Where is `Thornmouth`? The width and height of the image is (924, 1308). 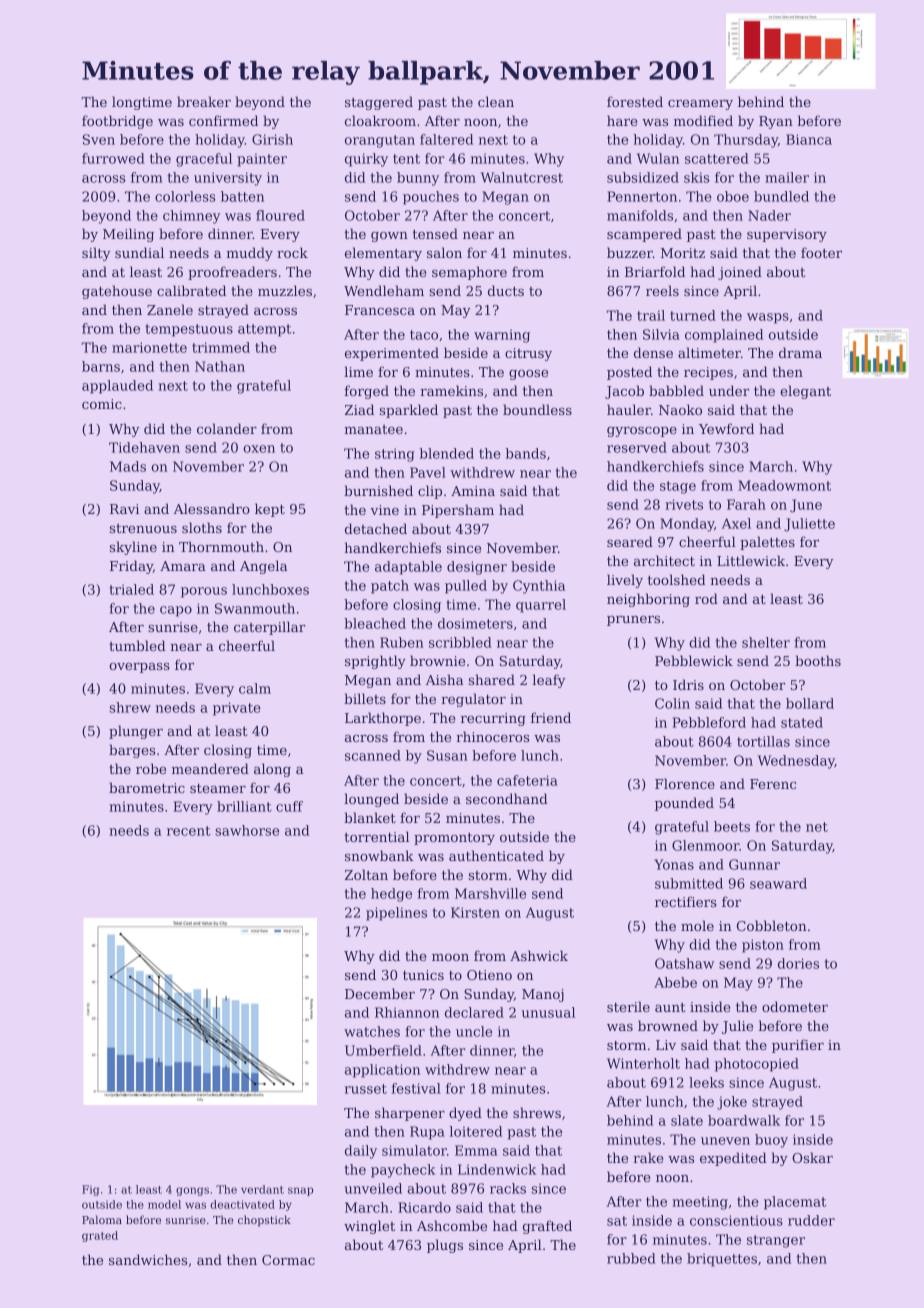 Thornmouth is located at coordinates (221, 546).
